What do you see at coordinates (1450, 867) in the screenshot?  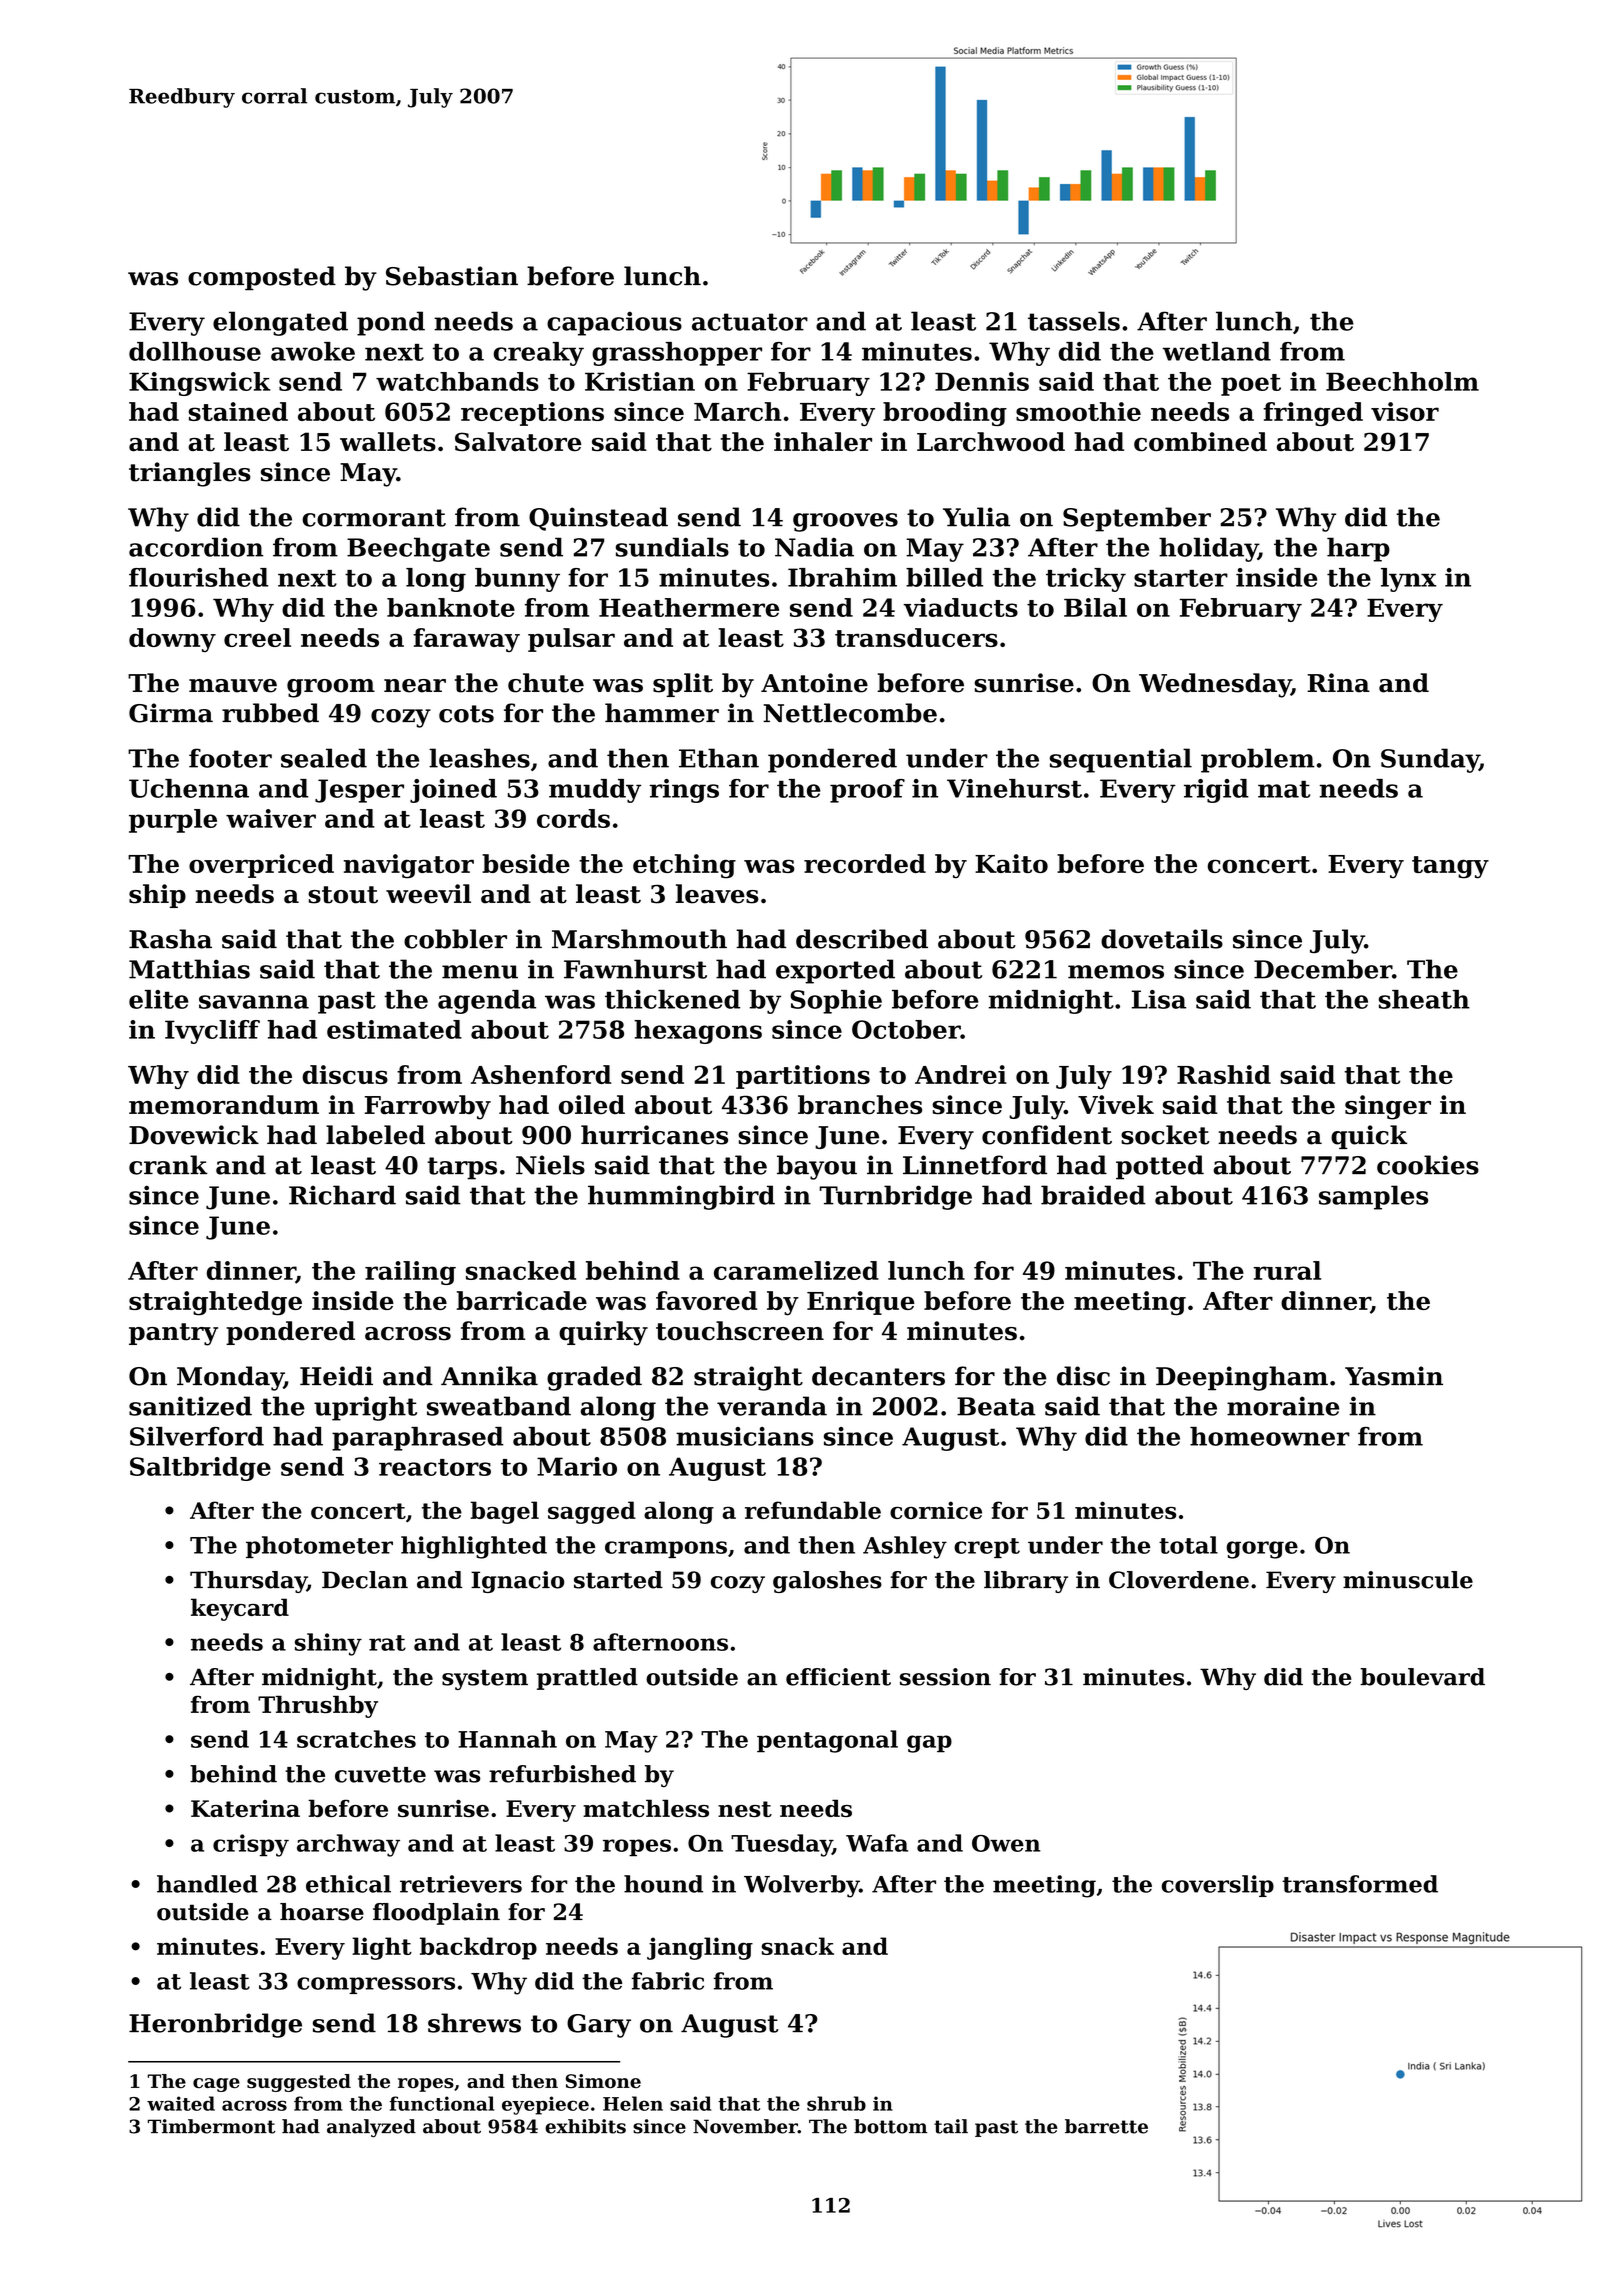 I see `tangy` at bounding box center [1450, 867].
